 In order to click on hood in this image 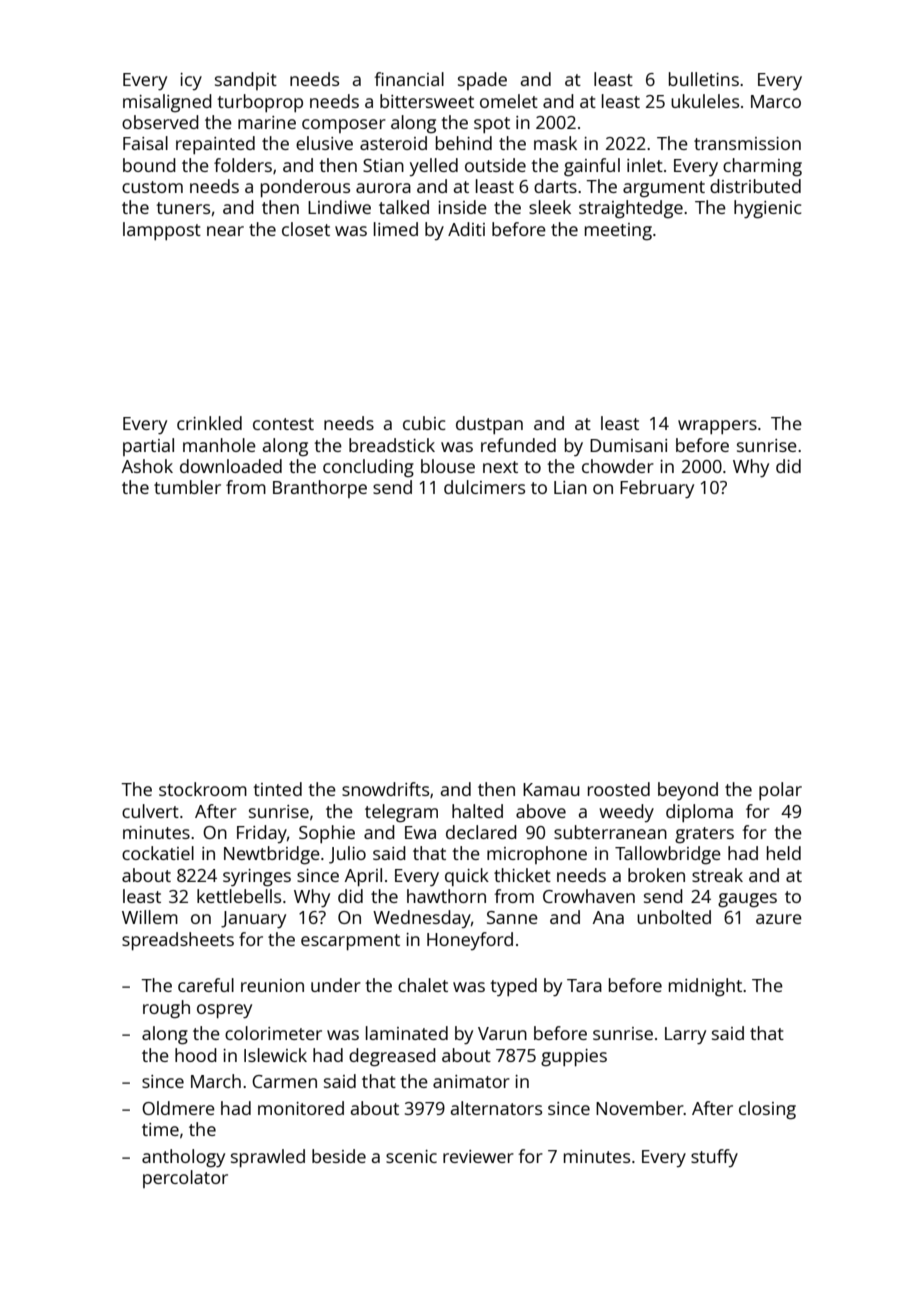, I will do `click(196, 1055)`.
